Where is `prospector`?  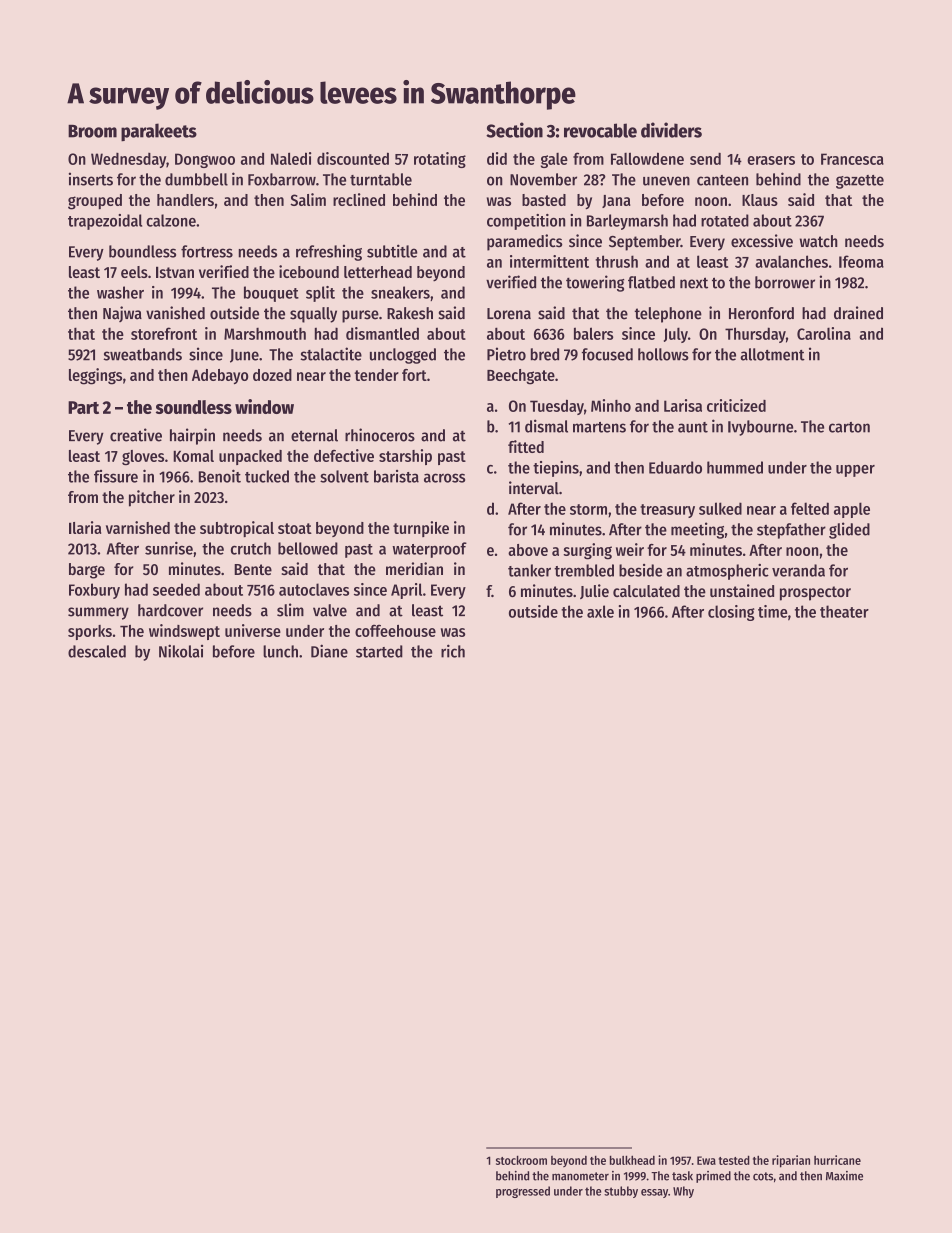
prospector is located at coordinates (815, 593).
